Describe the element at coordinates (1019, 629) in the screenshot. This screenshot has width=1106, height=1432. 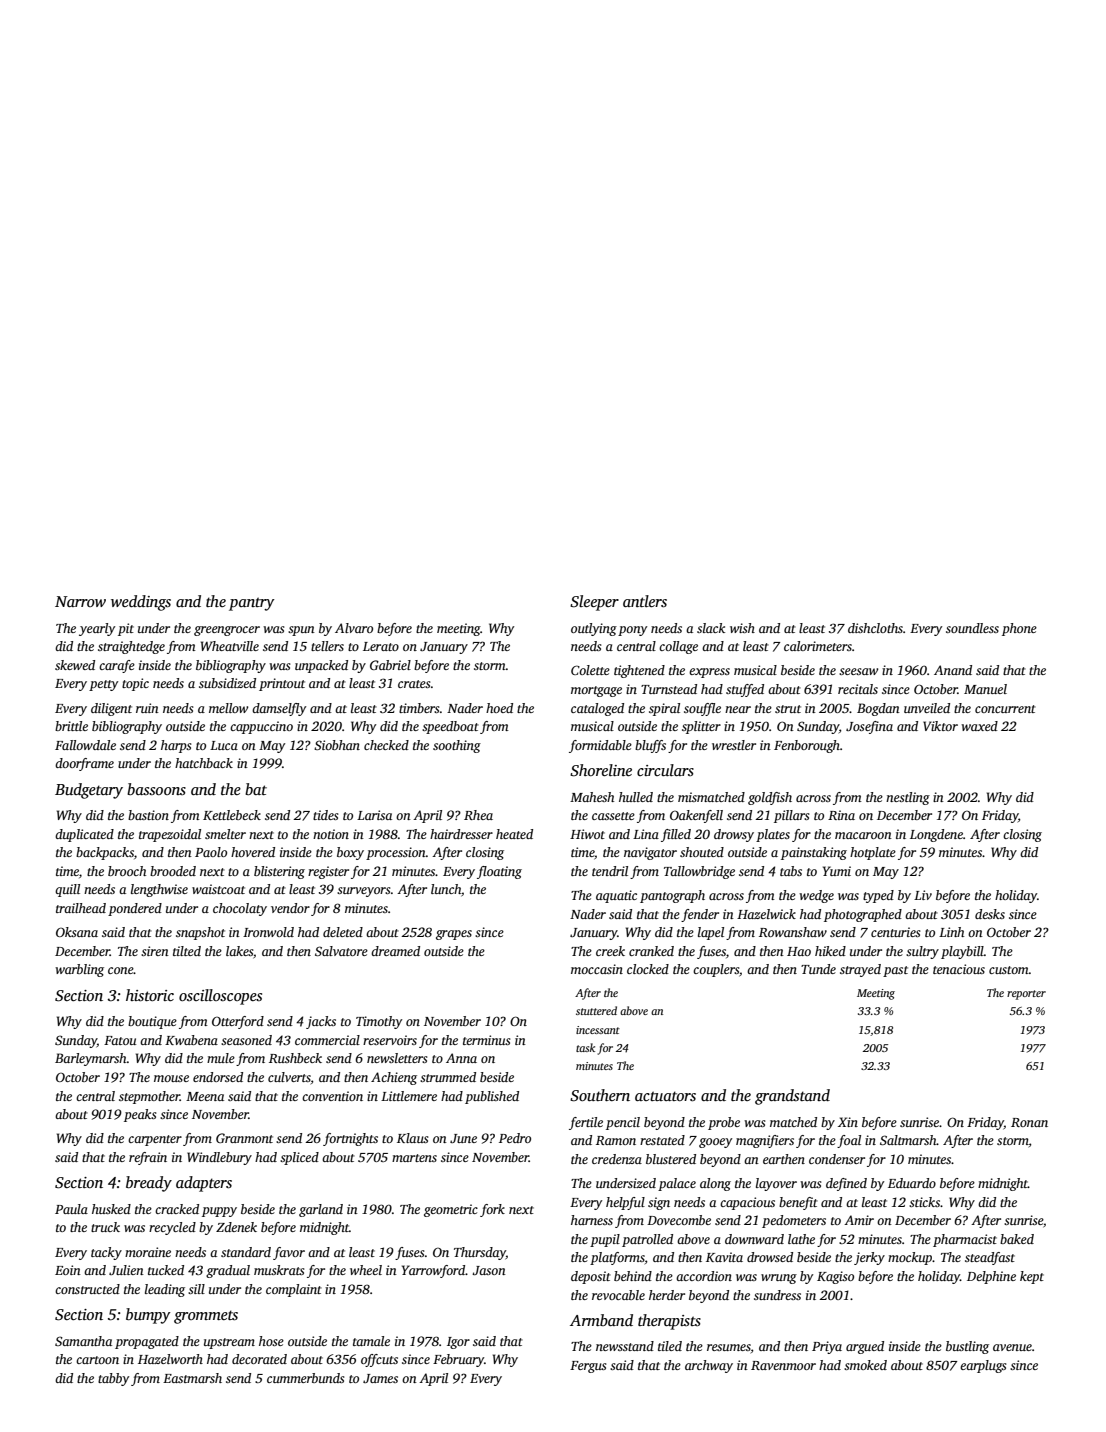
I see `phone` at that location.
